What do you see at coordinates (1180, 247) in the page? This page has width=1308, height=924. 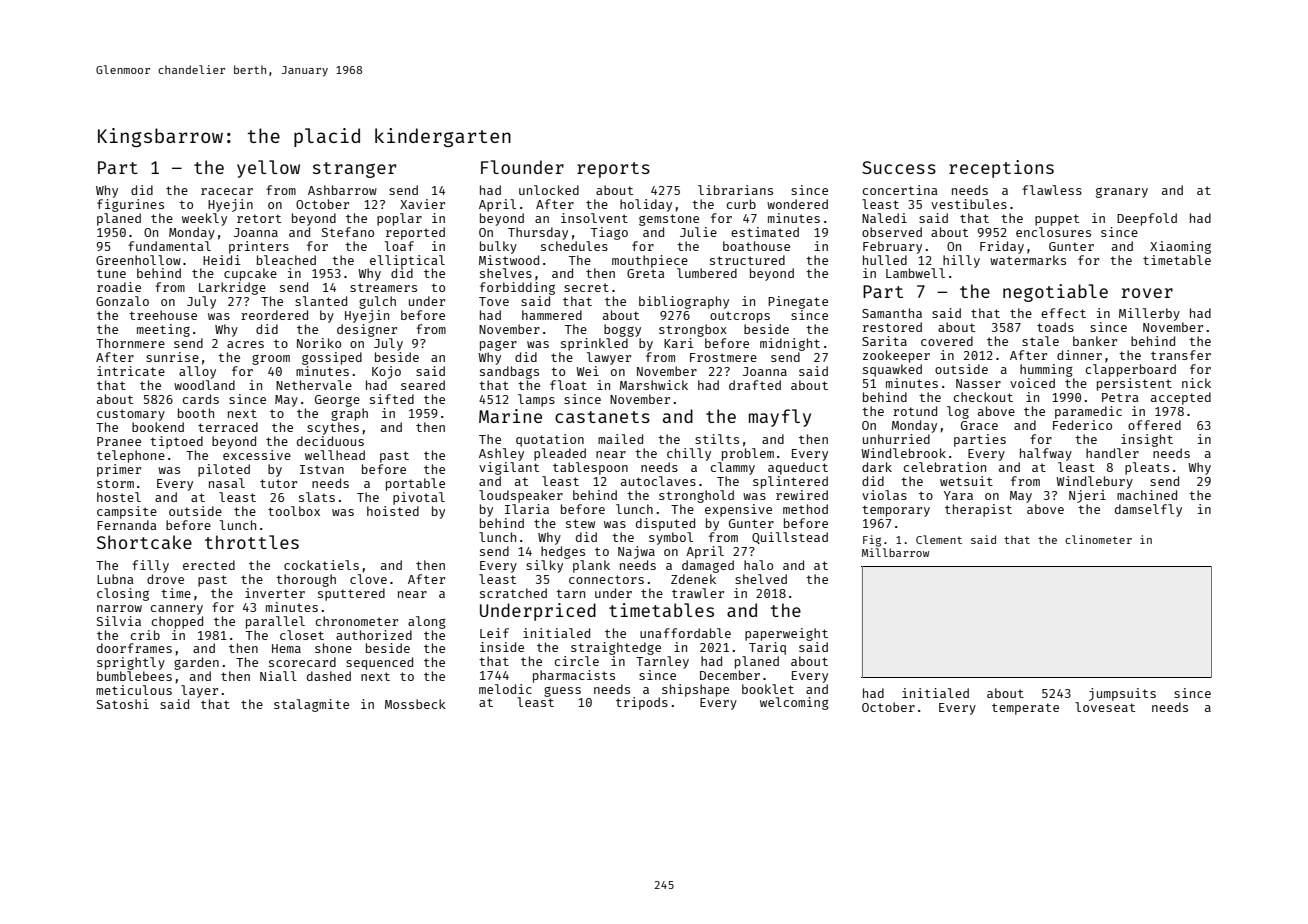 I see `Xiaoming` at bounding box center [1180, 247].
